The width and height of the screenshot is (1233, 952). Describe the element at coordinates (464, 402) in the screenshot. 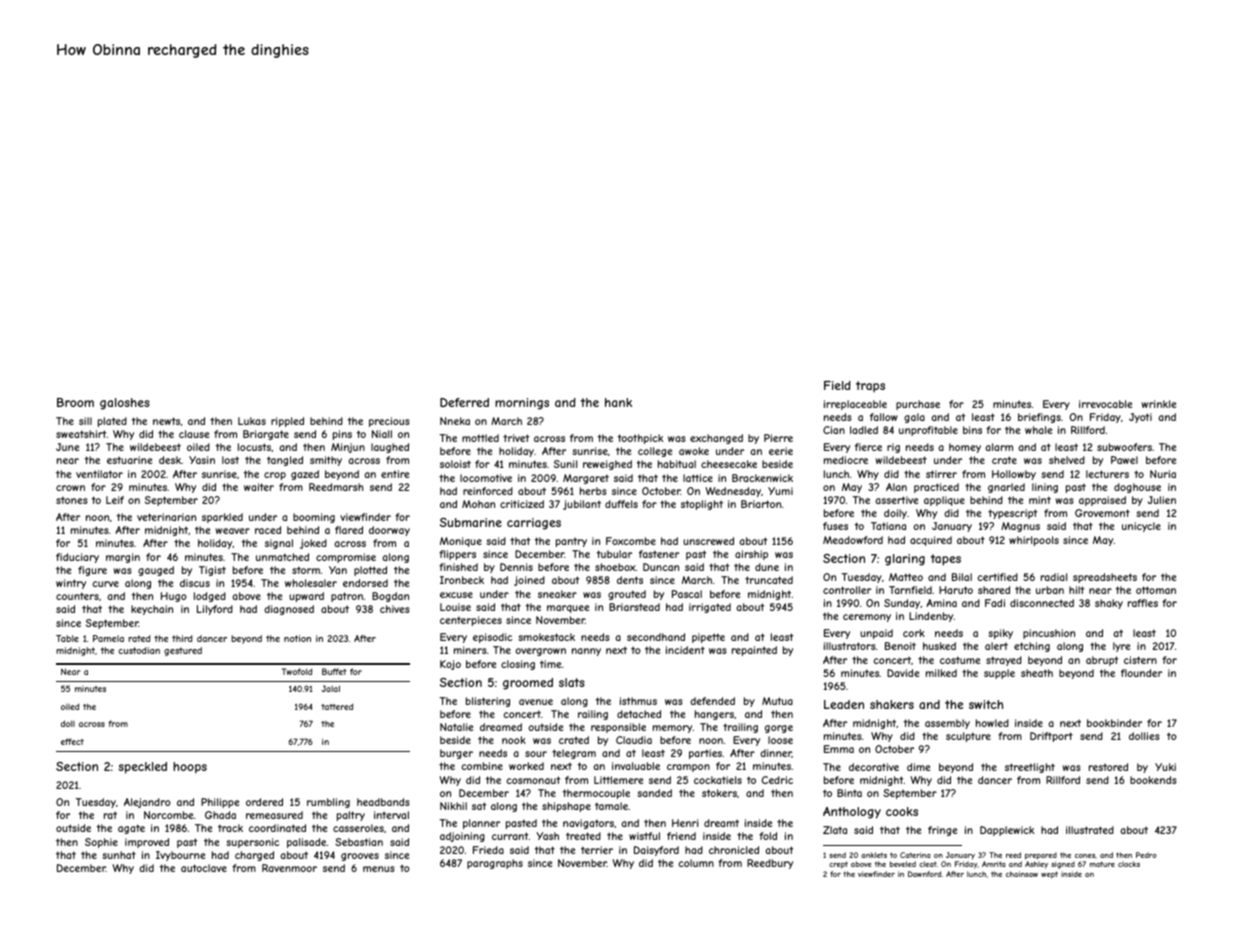

I see `Deferred` at that location.
